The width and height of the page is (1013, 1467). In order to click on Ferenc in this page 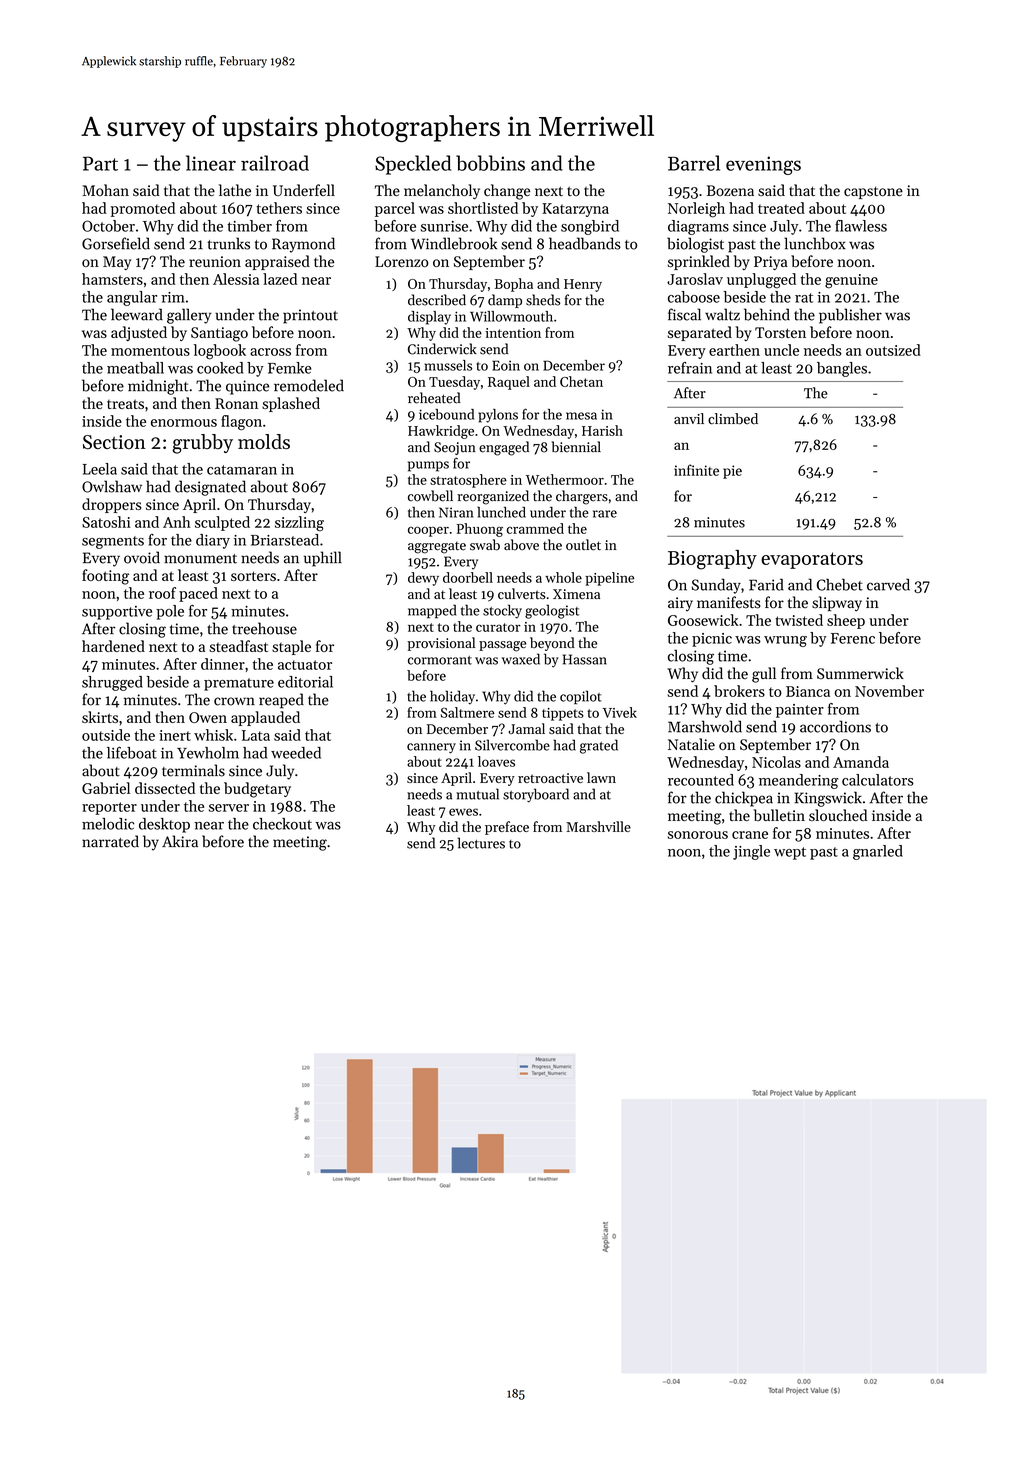, I will do `click(853, 638)`.
